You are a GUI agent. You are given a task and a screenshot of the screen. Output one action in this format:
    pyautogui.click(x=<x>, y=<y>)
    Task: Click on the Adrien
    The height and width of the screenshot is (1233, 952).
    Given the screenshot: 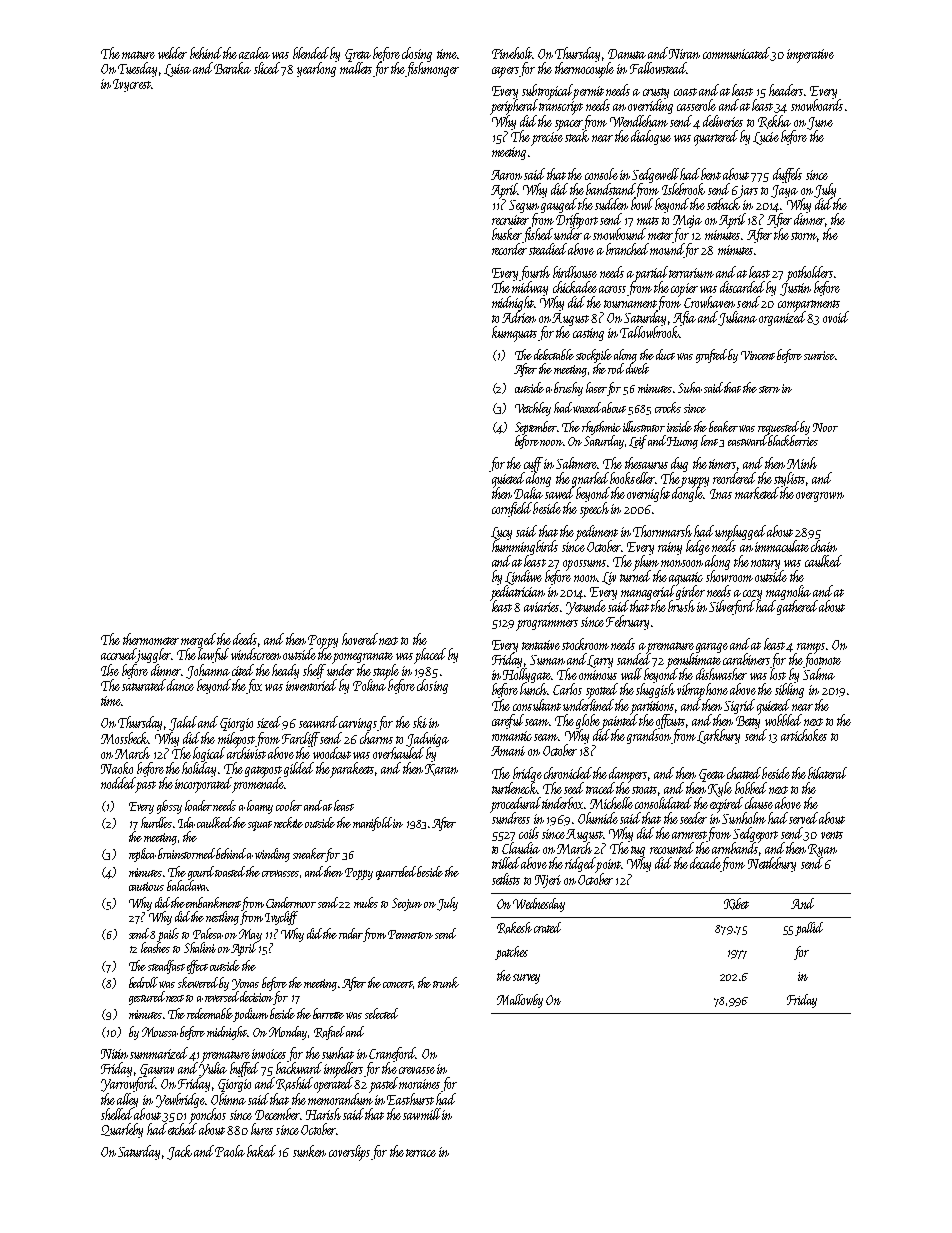 What is the action you would take?
    pyautogui.click(x=519, y=317)
